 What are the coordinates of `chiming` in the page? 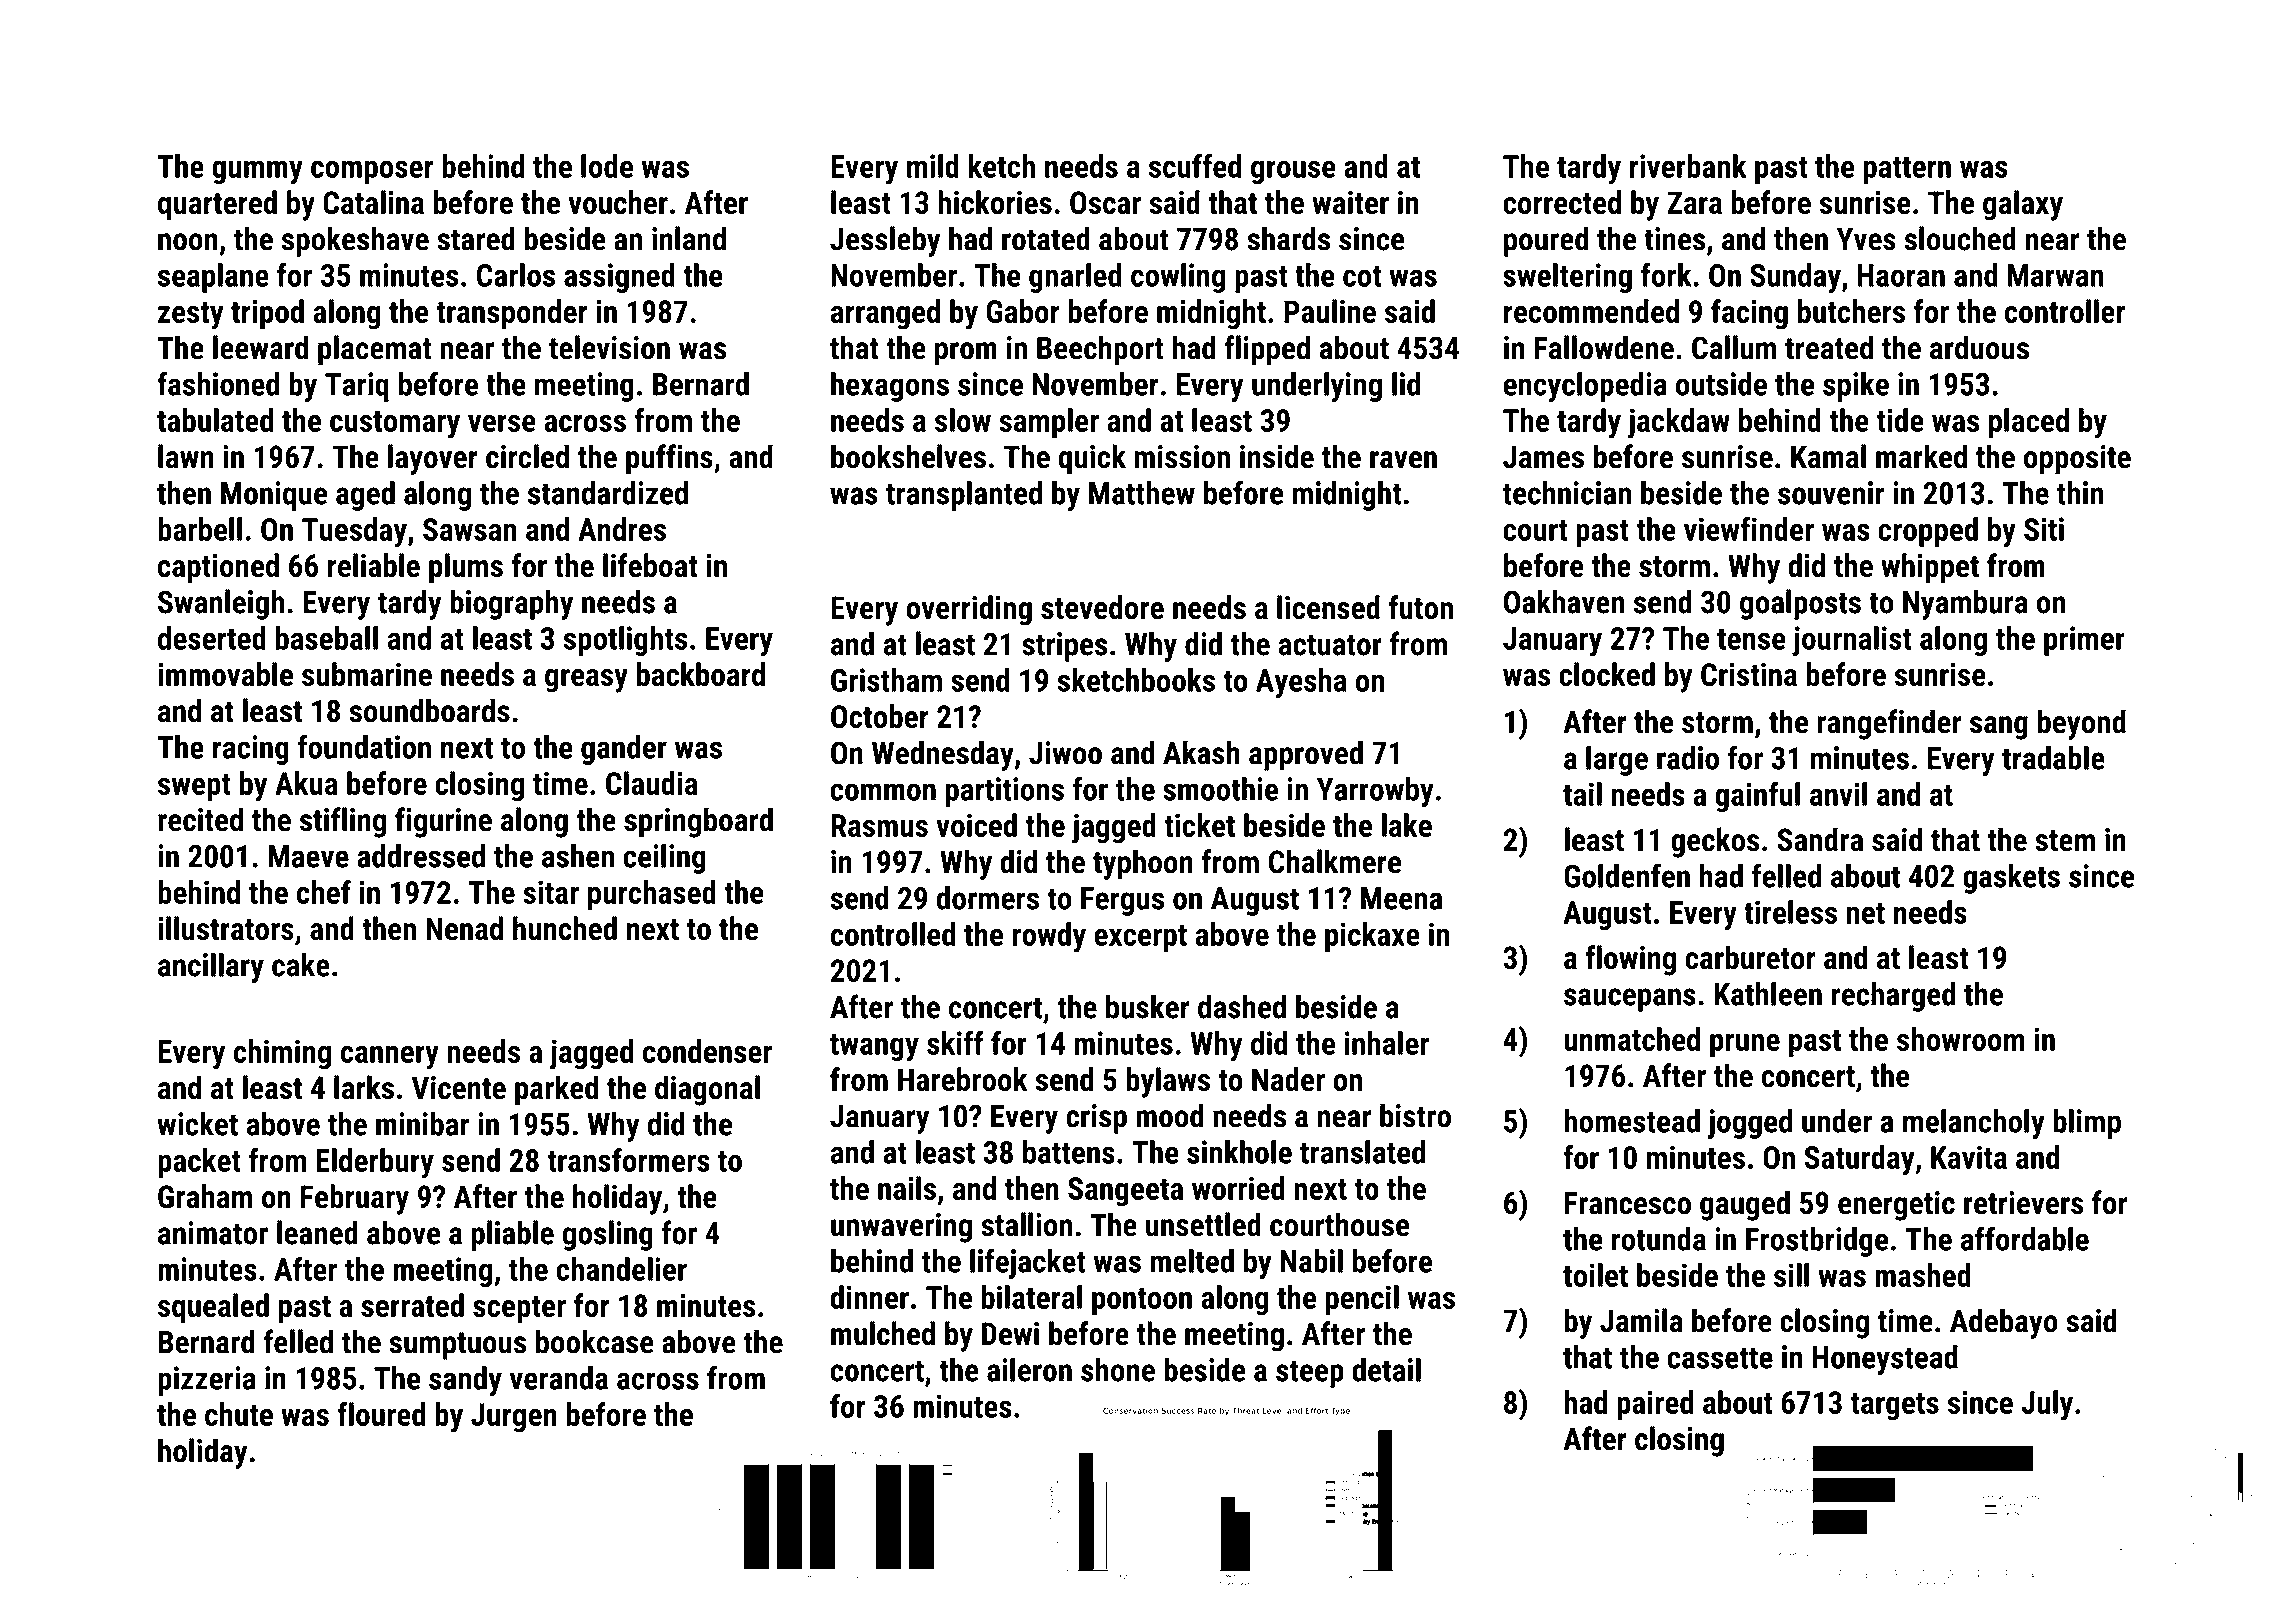 It's located at (282, 1054).
